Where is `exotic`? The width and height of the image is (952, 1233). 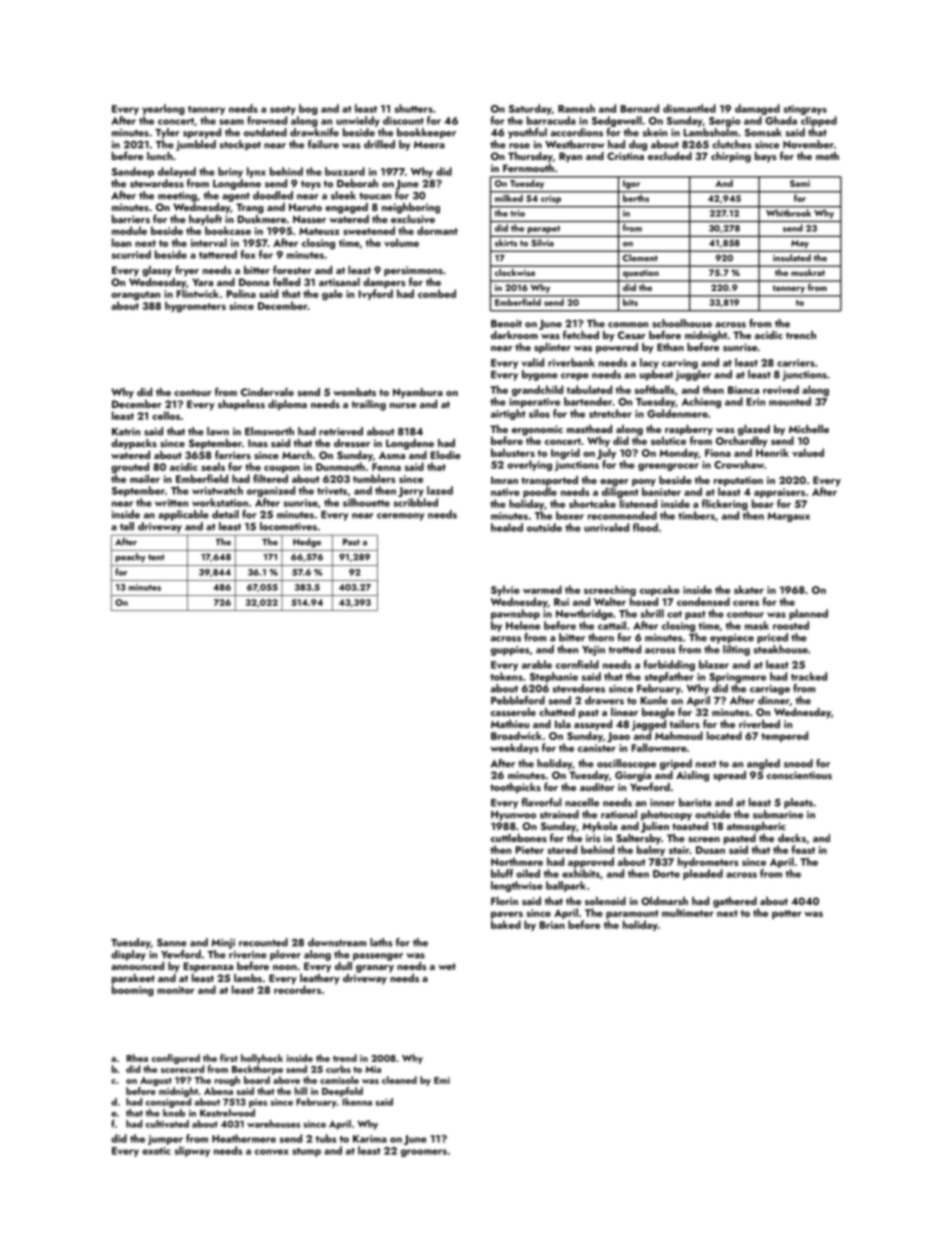 exotic is located at coordinates (156, 1151).
